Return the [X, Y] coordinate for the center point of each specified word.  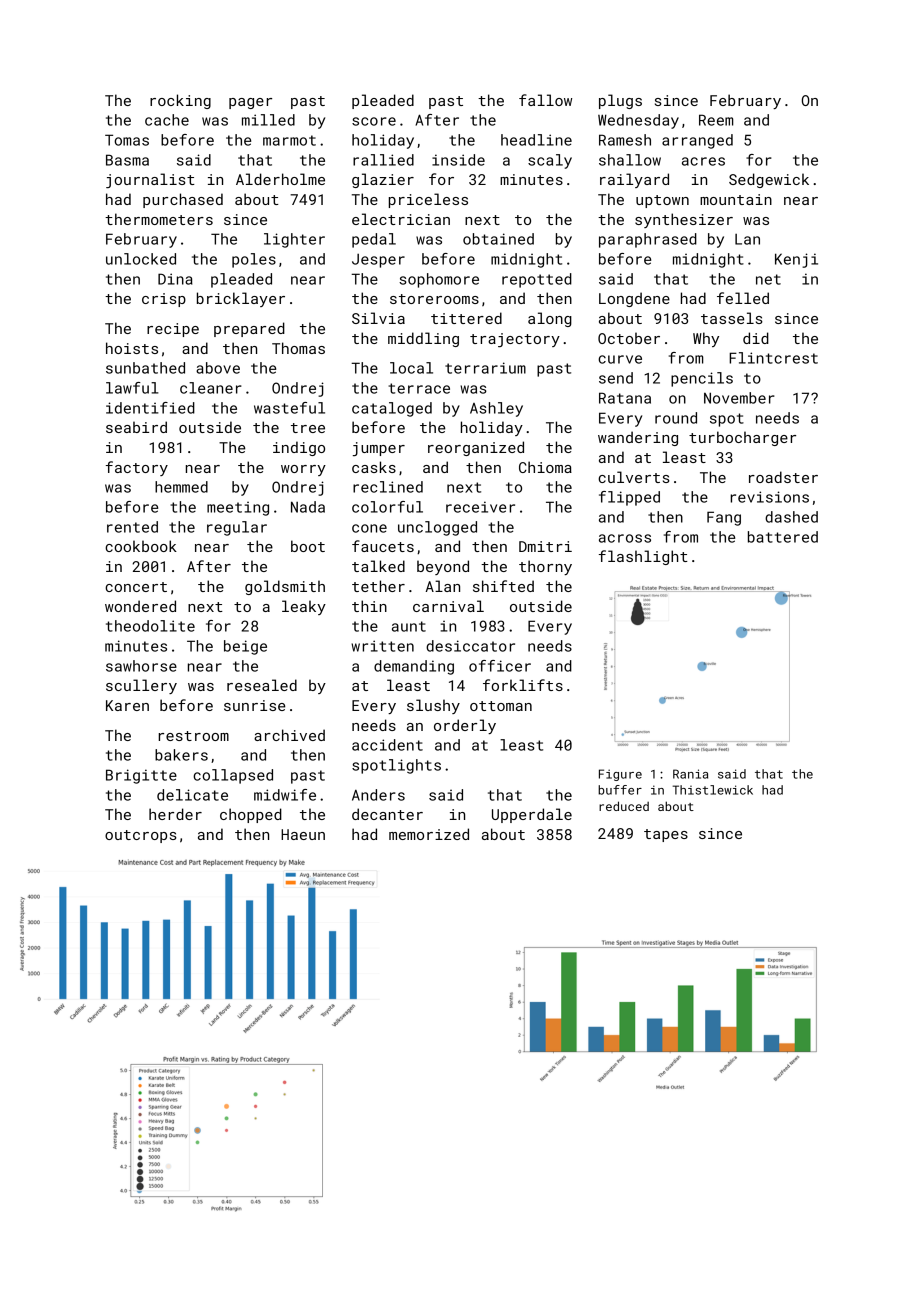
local [411, 368]
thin [369, 606]
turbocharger [742, 438]
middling [423, 339]
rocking [180, 101]
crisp [164, 300]
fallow [545, 100]
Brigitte [141, 776]
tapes [666, 835]
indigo [299, 448]
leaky [304, 607]
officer [500, 666]
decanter [387, 814]
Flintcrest [773, 358]
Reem [716, 120]
